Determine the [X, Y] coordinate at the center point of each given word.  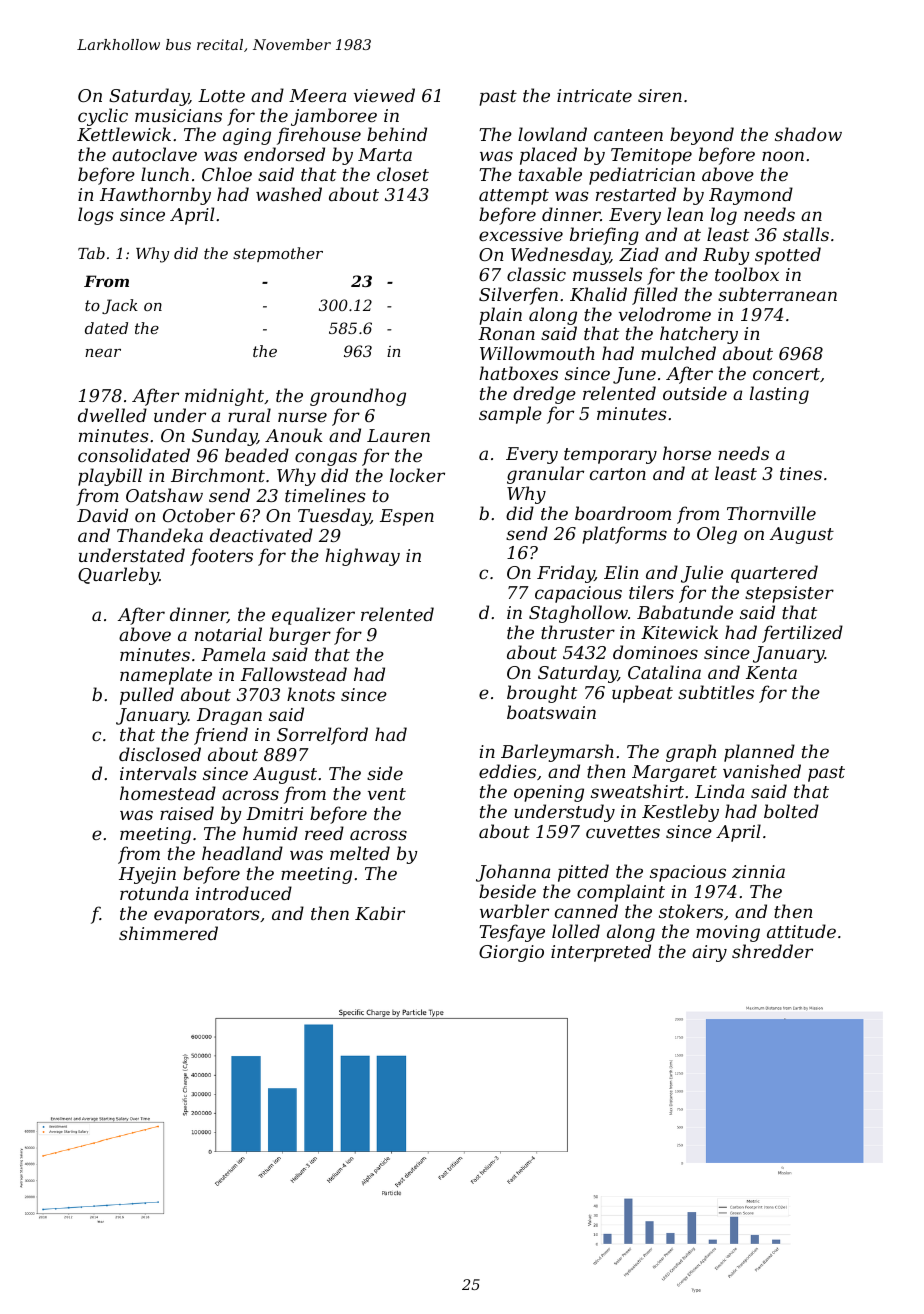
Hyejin [147, 875]
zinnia [758, 872]
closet [403, 174]
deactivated [261, 535]
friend [221, 736]
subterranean [777, 294]
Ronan [506, 333]
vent [387, 794]
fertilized [802, 634]
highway [362, 557]
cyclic [103, 117]
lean [685, 214]
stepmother [278, 254]
